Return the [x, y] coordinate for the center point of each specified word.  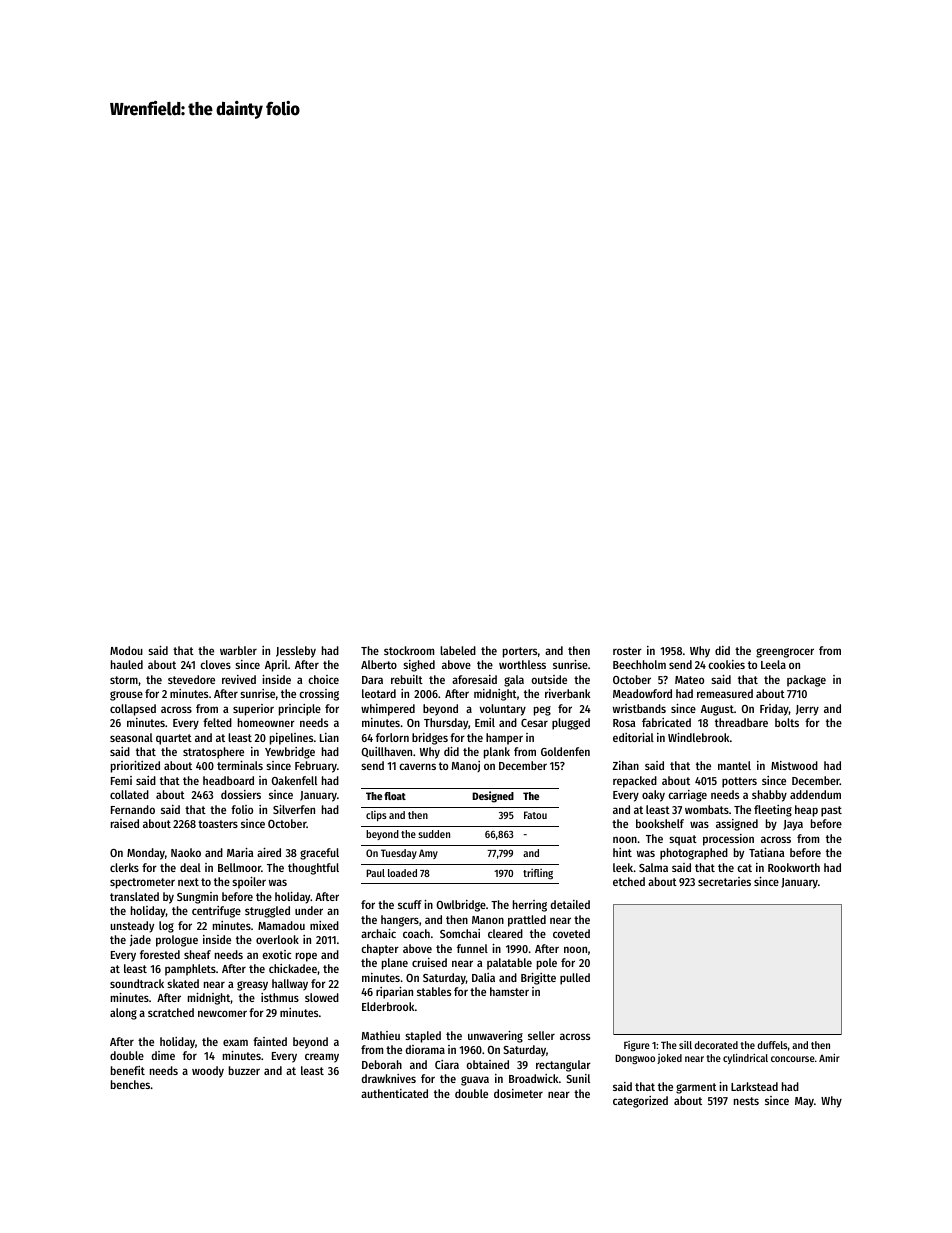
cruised [429, 962]
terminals [240, 765]
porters [520, 652]
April [276, 666]
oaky [653, 796]
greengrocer [785, 653]
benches [130, 1084]
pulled [575, 979]
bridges [430, 739]
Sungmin [197, 898]
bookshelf [660, 823]
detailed [570, 904]
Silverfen [294, 809]
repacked [635, 782]
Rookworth [794, 867]
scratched [171, 1012]
